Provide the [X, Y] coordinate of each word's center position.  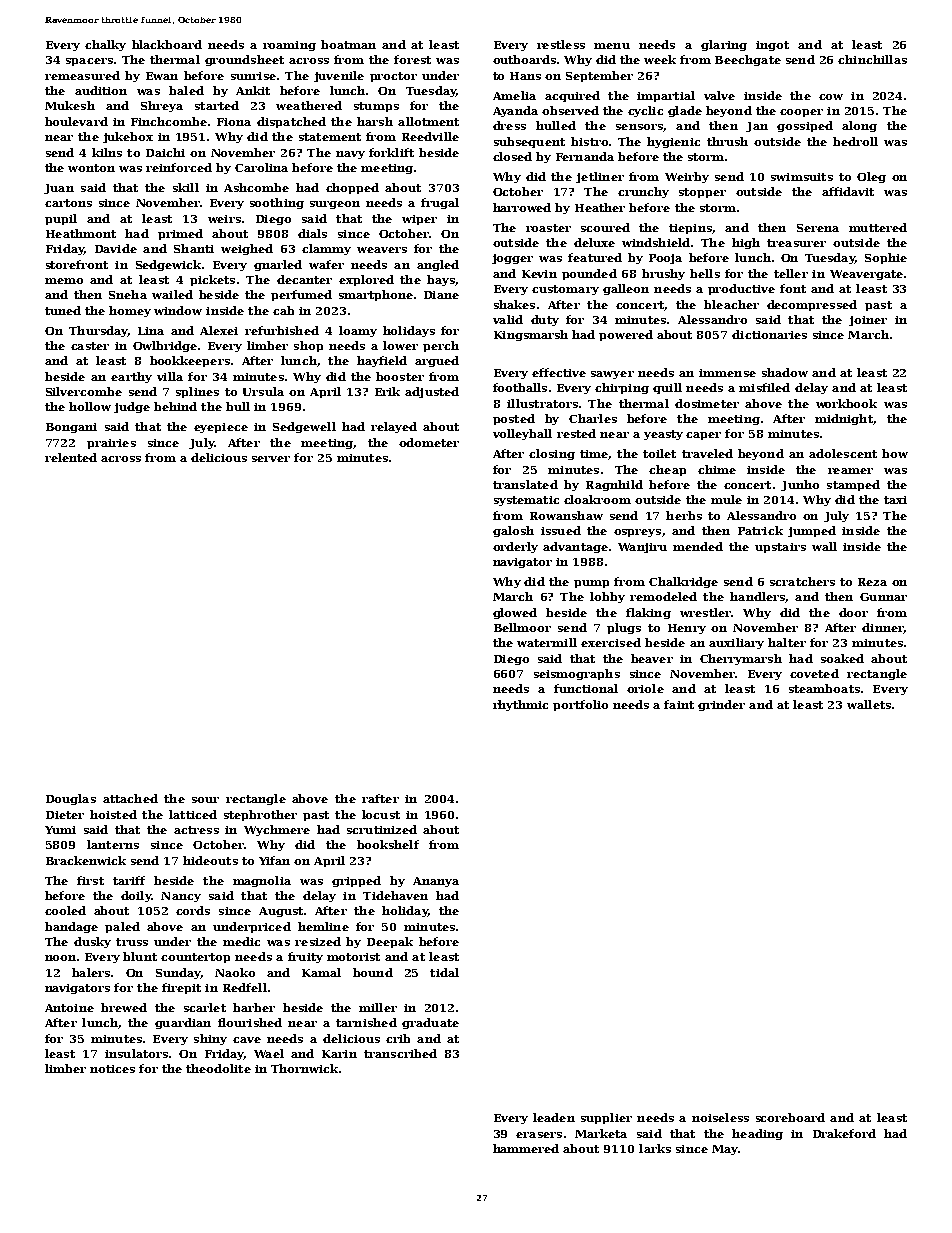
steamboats [824, 688]
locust [381, 814]
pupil [61, 219]
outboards [524, 59]
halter [787, 642]
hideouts [210, 860]
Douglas [71, 799]
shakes [514, 304]
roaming [289, 46]
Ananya [436, 882]
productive [741, 289]
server [271, 459]
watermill [547, 642]
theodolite [218, 1068]
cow [831, 97]
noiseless [720, 1117]
